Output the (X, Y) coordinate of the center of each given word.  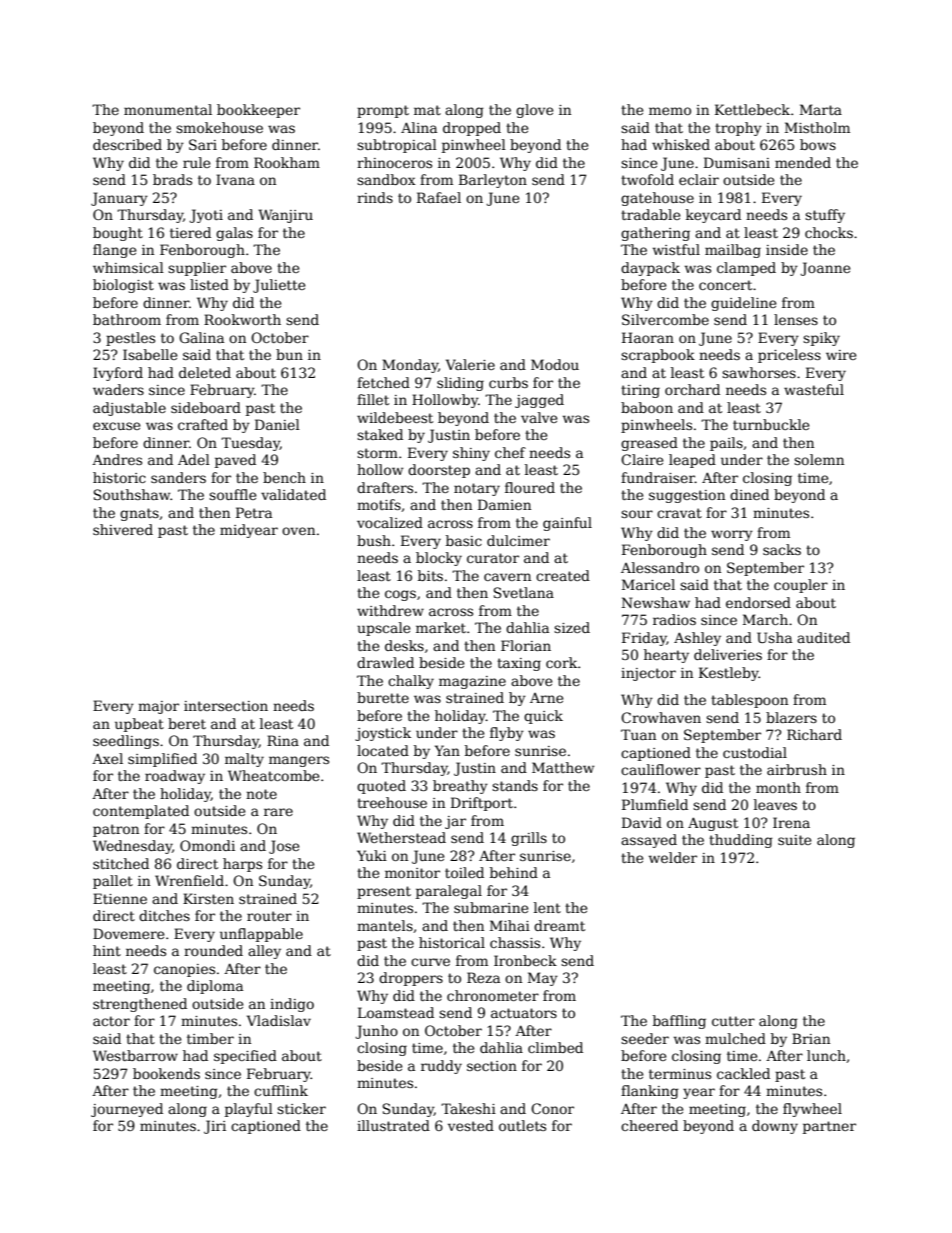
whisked (681, 144)
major (158, 707)
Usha (774, 637)
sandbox (386, 179)
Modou (555, 364)
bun (289, 354)
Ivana (235, 179)
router (269, 916)
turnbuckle (771, 424)
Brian (811, 1038)
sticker (301, 1108)
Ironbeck (525, 960)
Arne (547, 698)
